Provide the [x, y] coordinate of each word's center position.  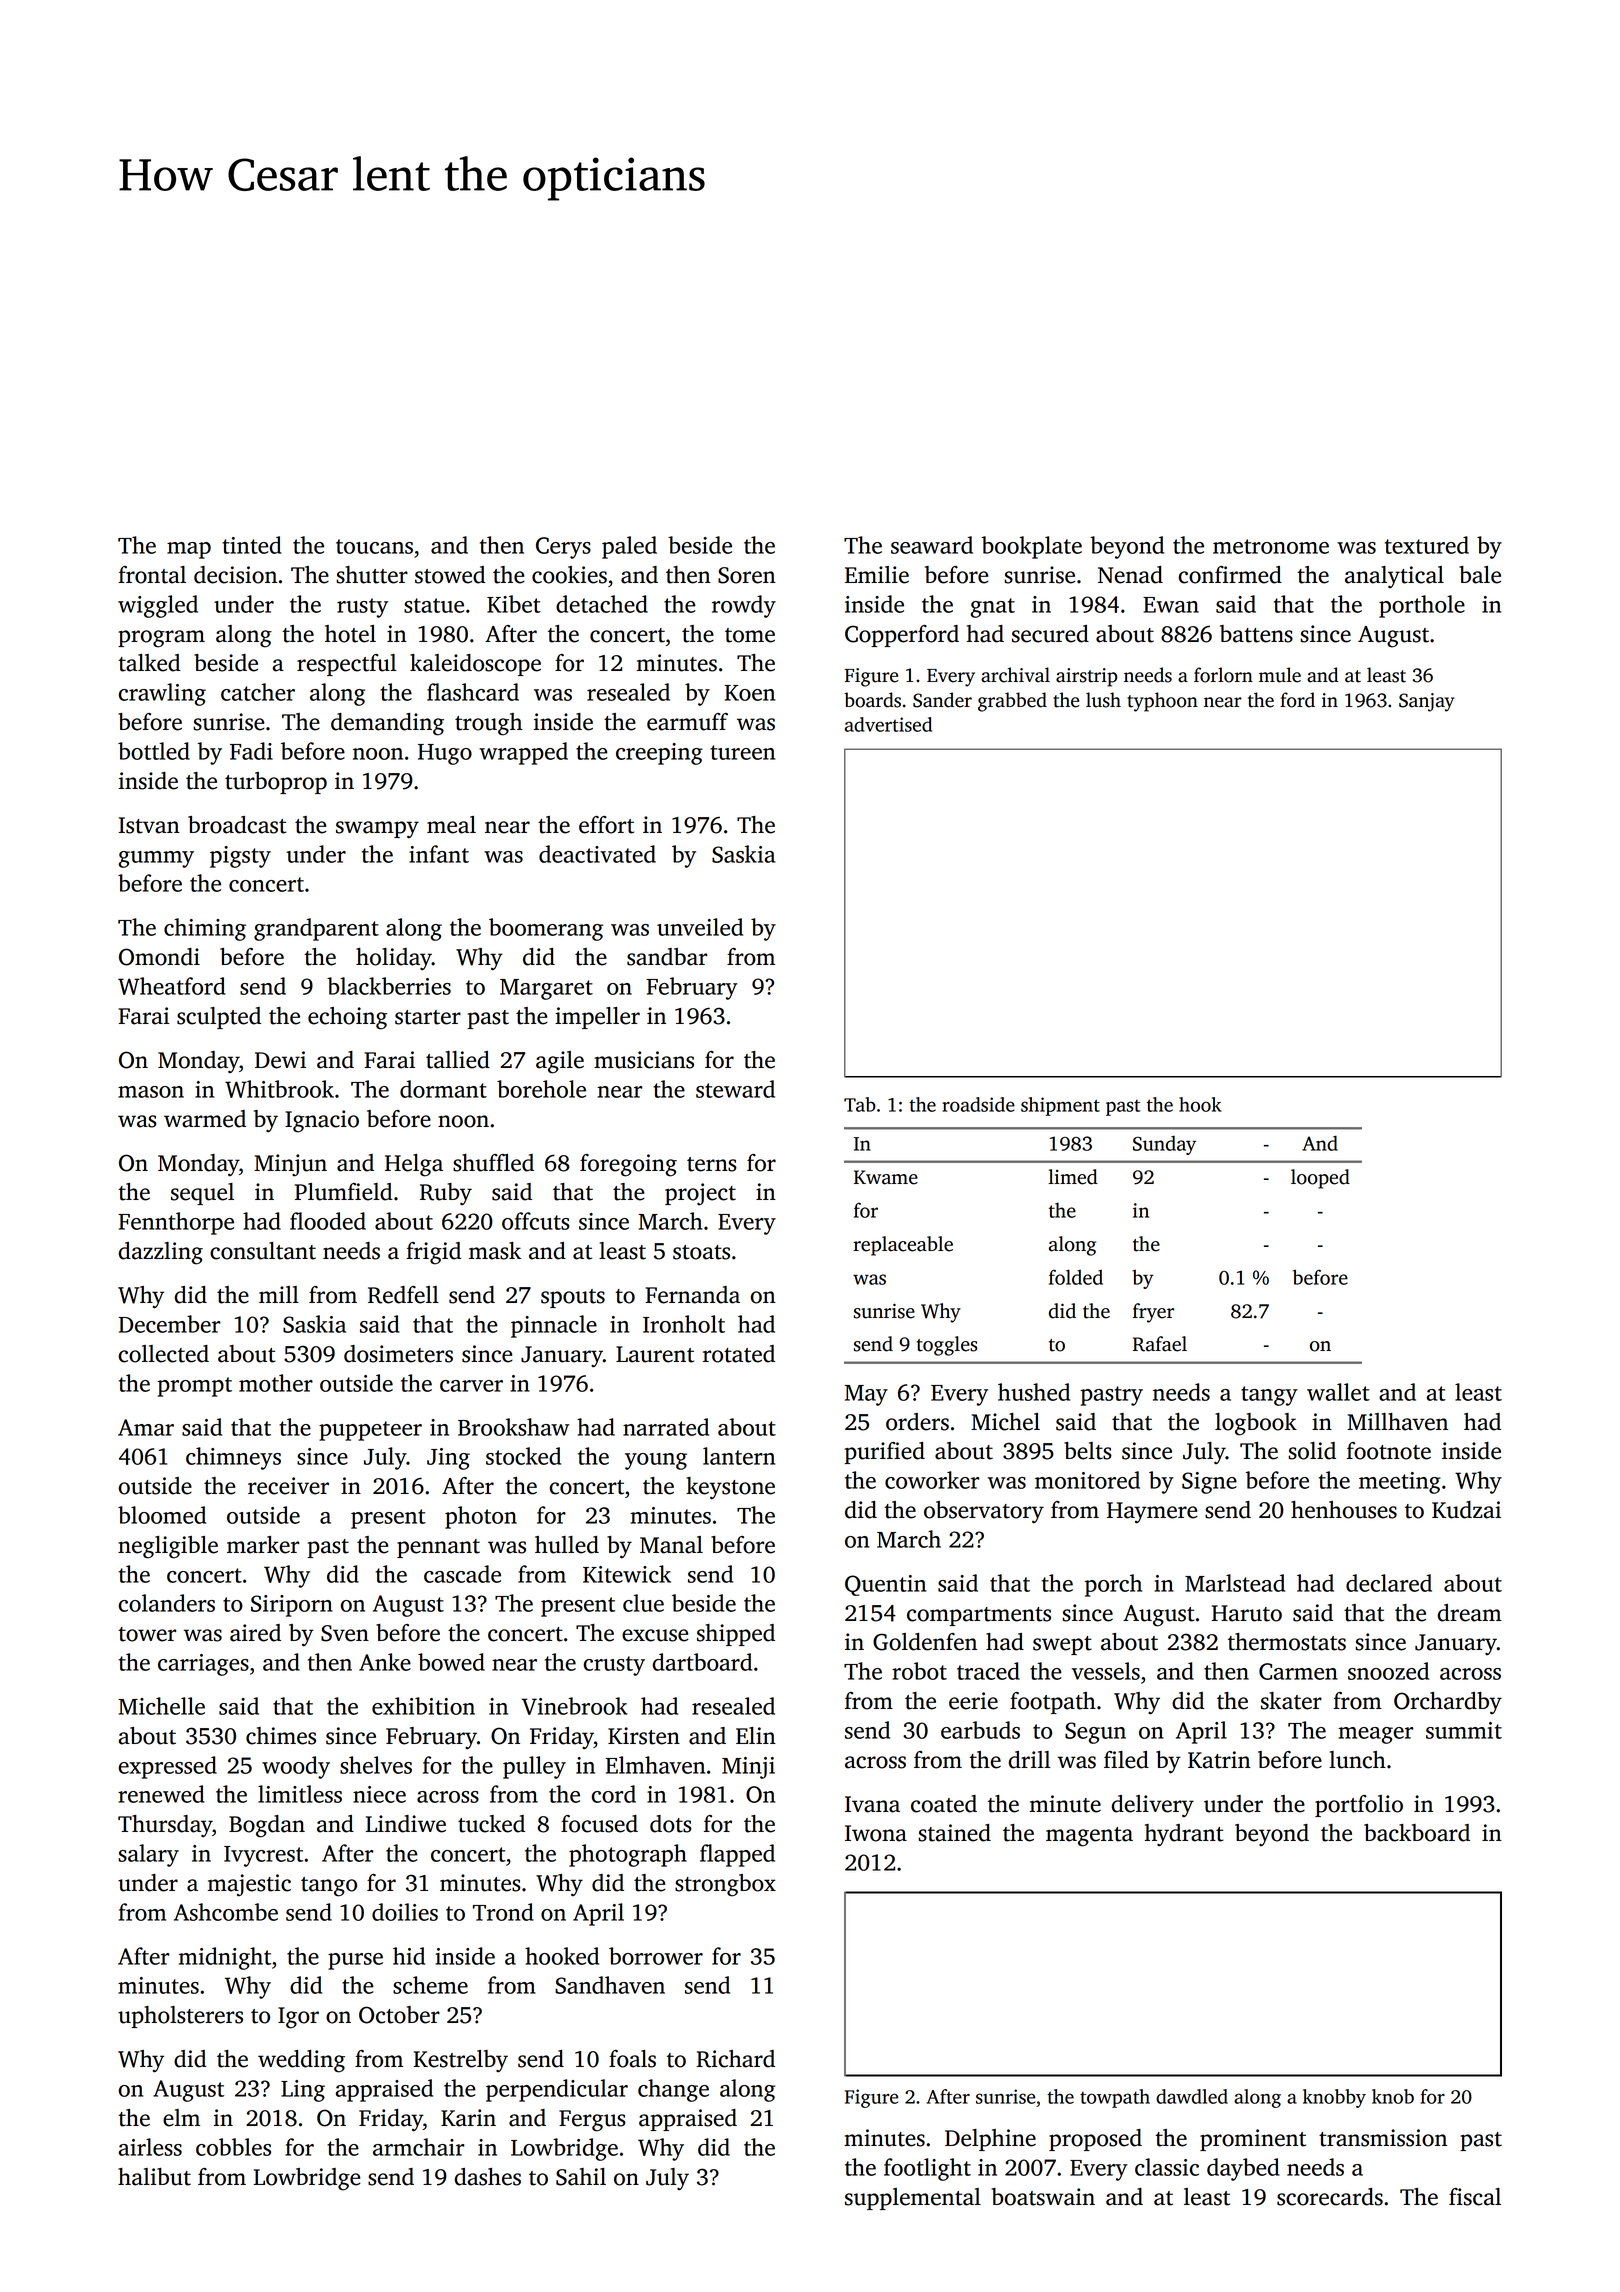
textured [1427, 545]
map [189, 550]
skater [1291, 1701]
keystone [730, 1488]
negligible [168, 1547]
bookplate [1031, 547]
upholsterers [180, 2017]
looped [1320, 1179]
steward [735, 1089]
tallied [458, 1060]
